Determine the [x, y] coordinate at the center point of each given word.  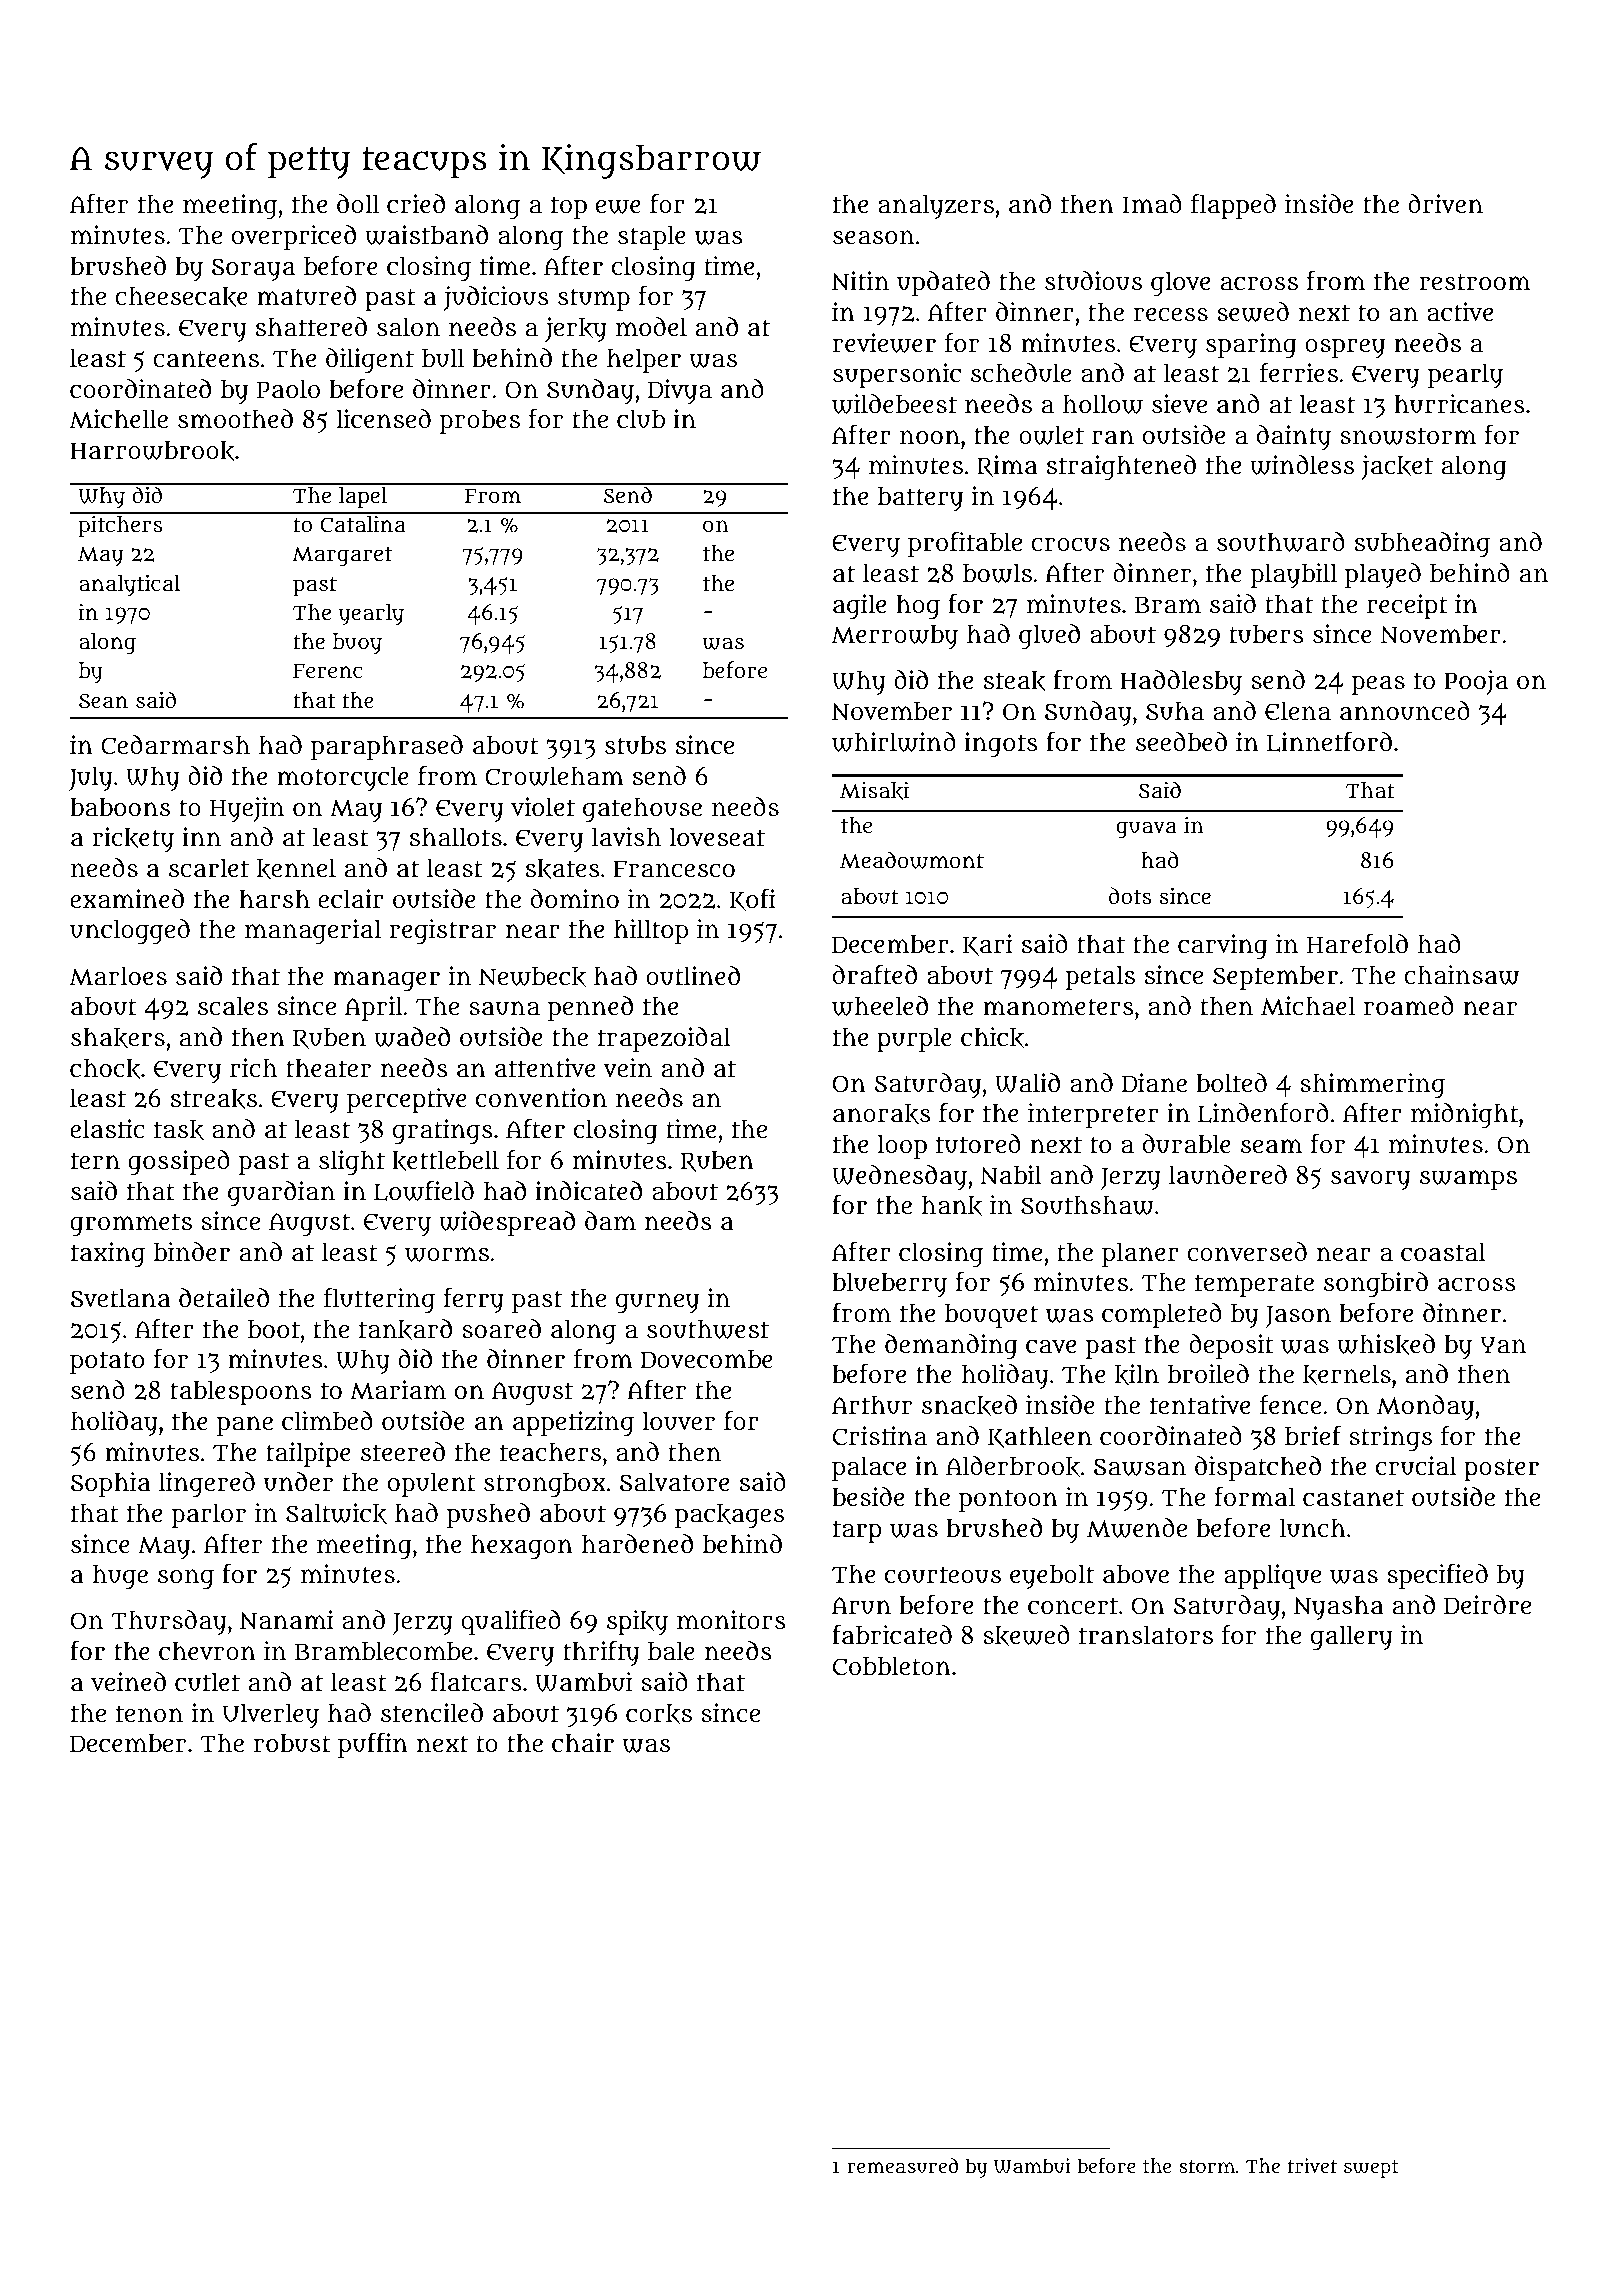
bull [443, 358]
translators [1146, 1635]
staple [652, 237]
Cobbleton [892, 1666]
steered [403, 1451]
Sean [103, 700]
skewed [1026, 1635]
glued [1049, 636]
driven [1445, 204]
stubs [635, 745]
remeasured [902, 2165]
